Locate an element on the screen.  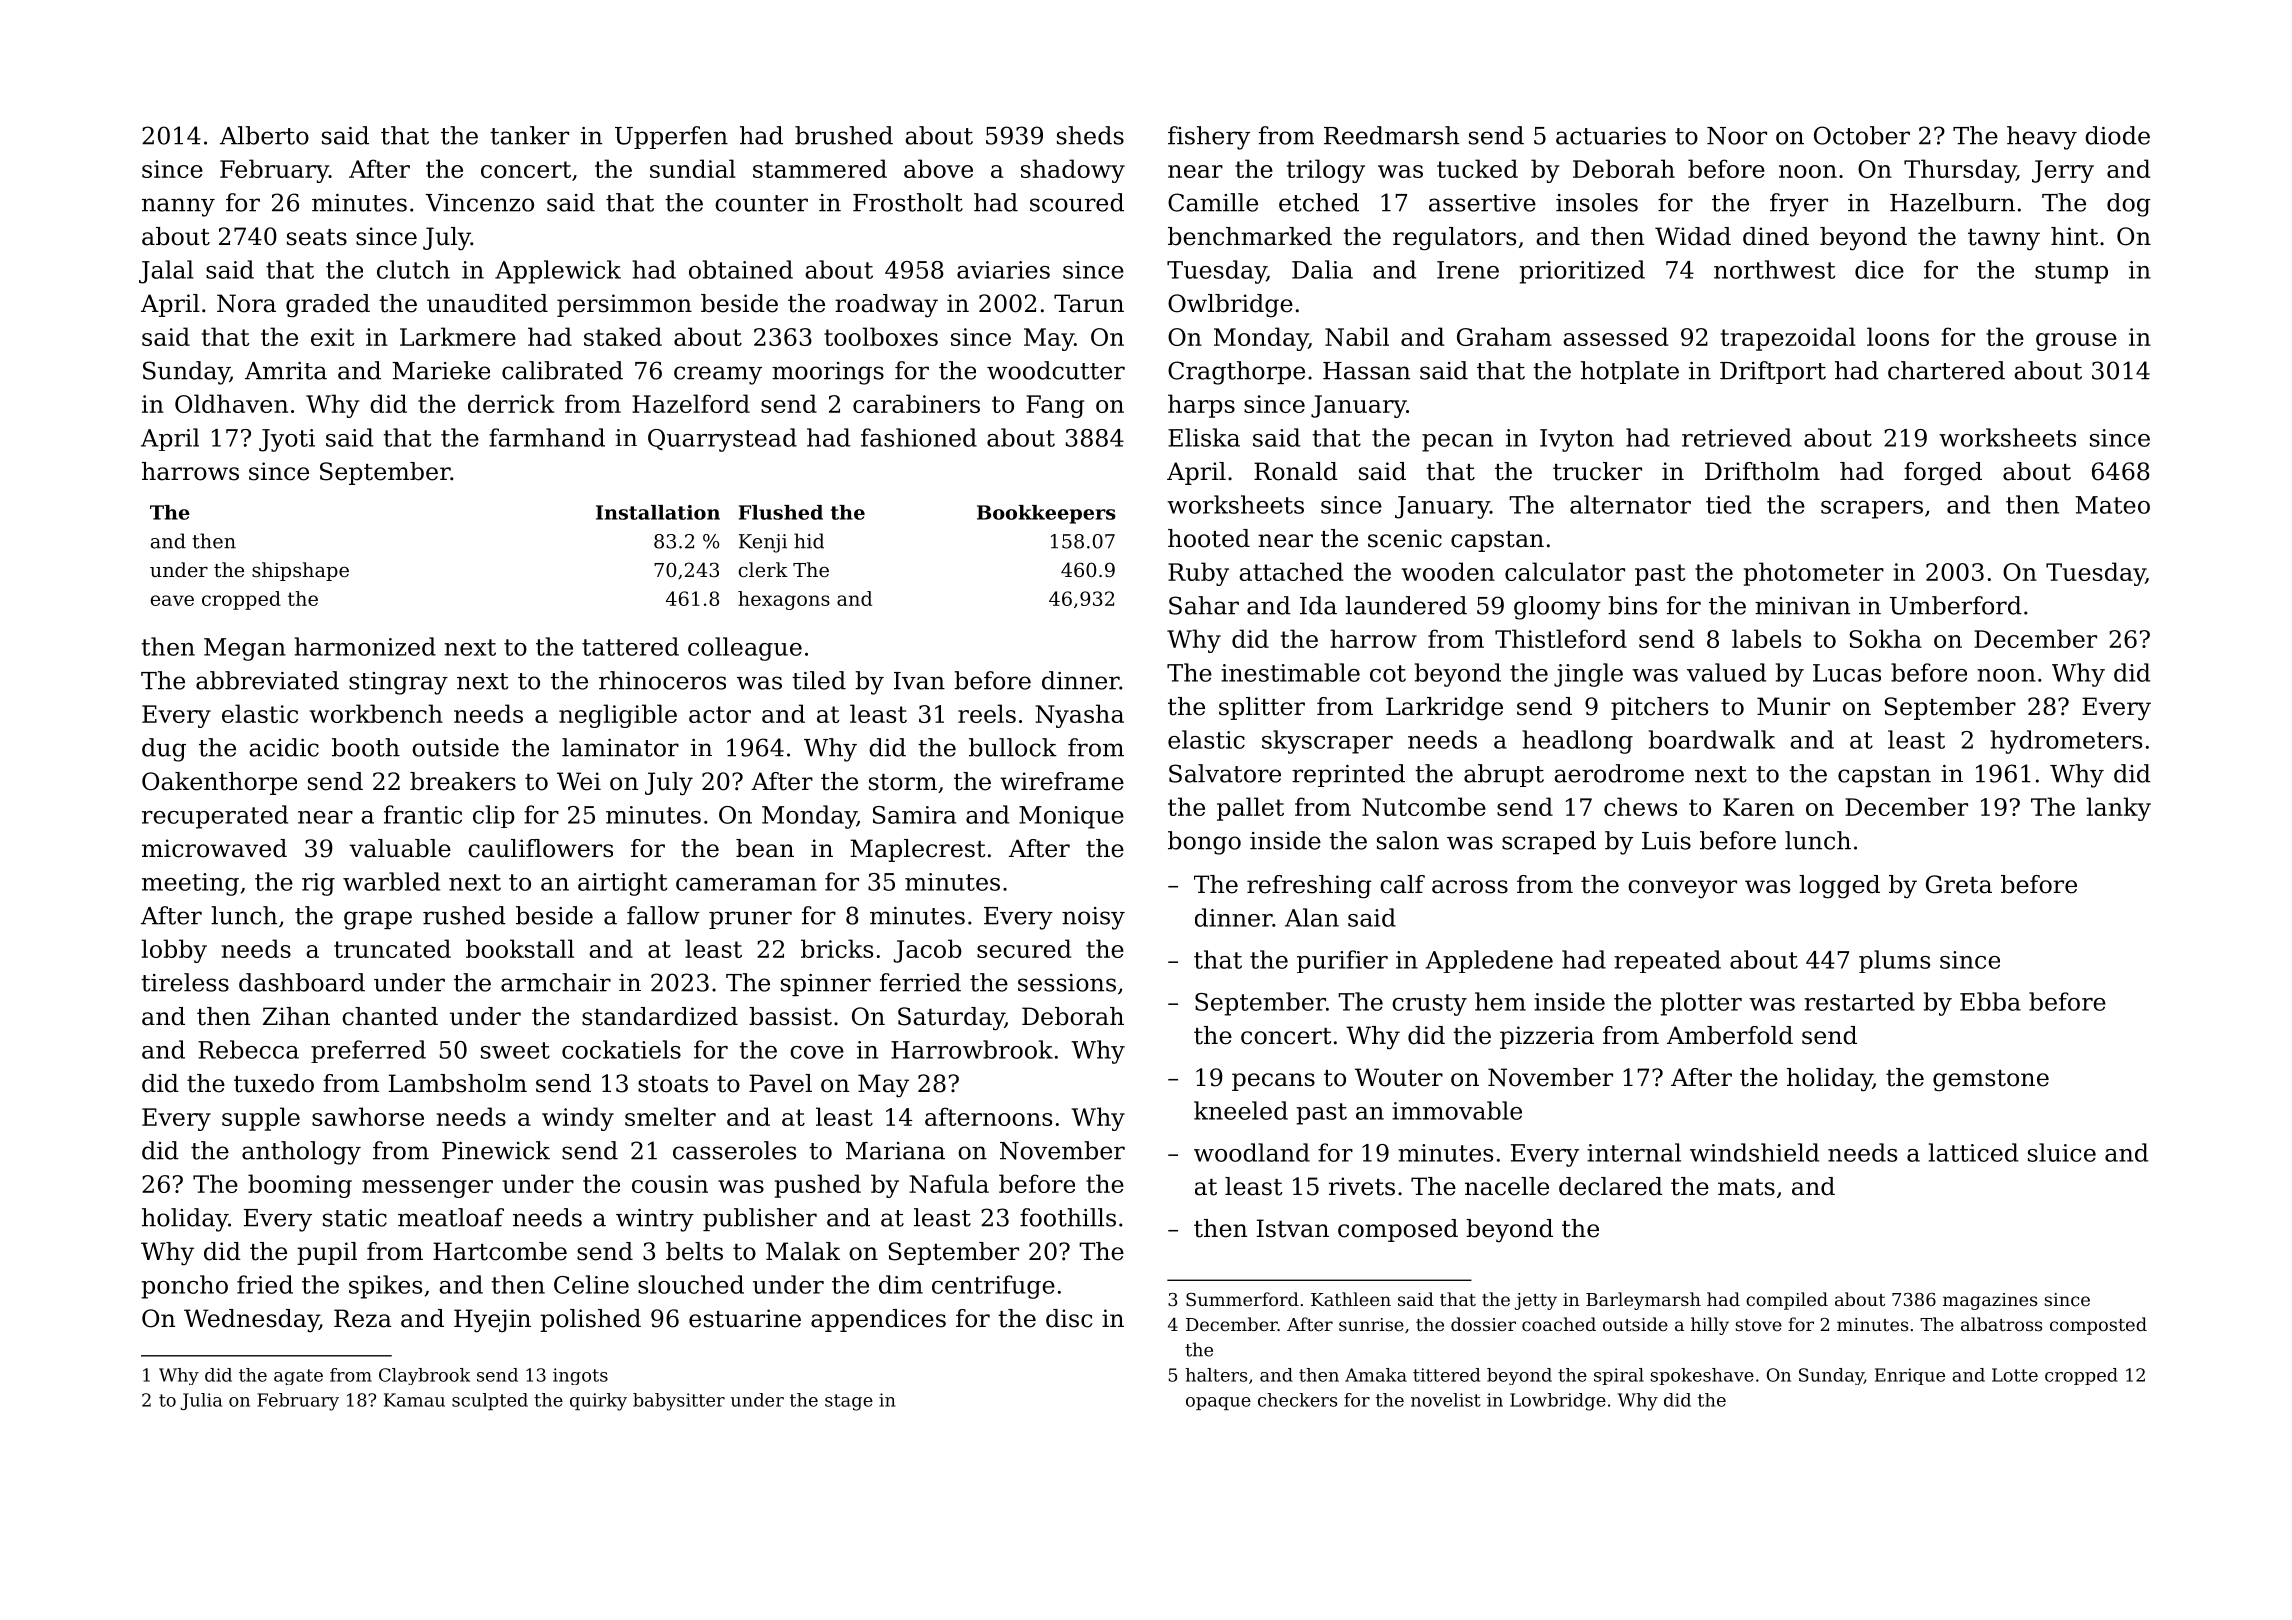
photometer is located at coordinates (1814, 574).
